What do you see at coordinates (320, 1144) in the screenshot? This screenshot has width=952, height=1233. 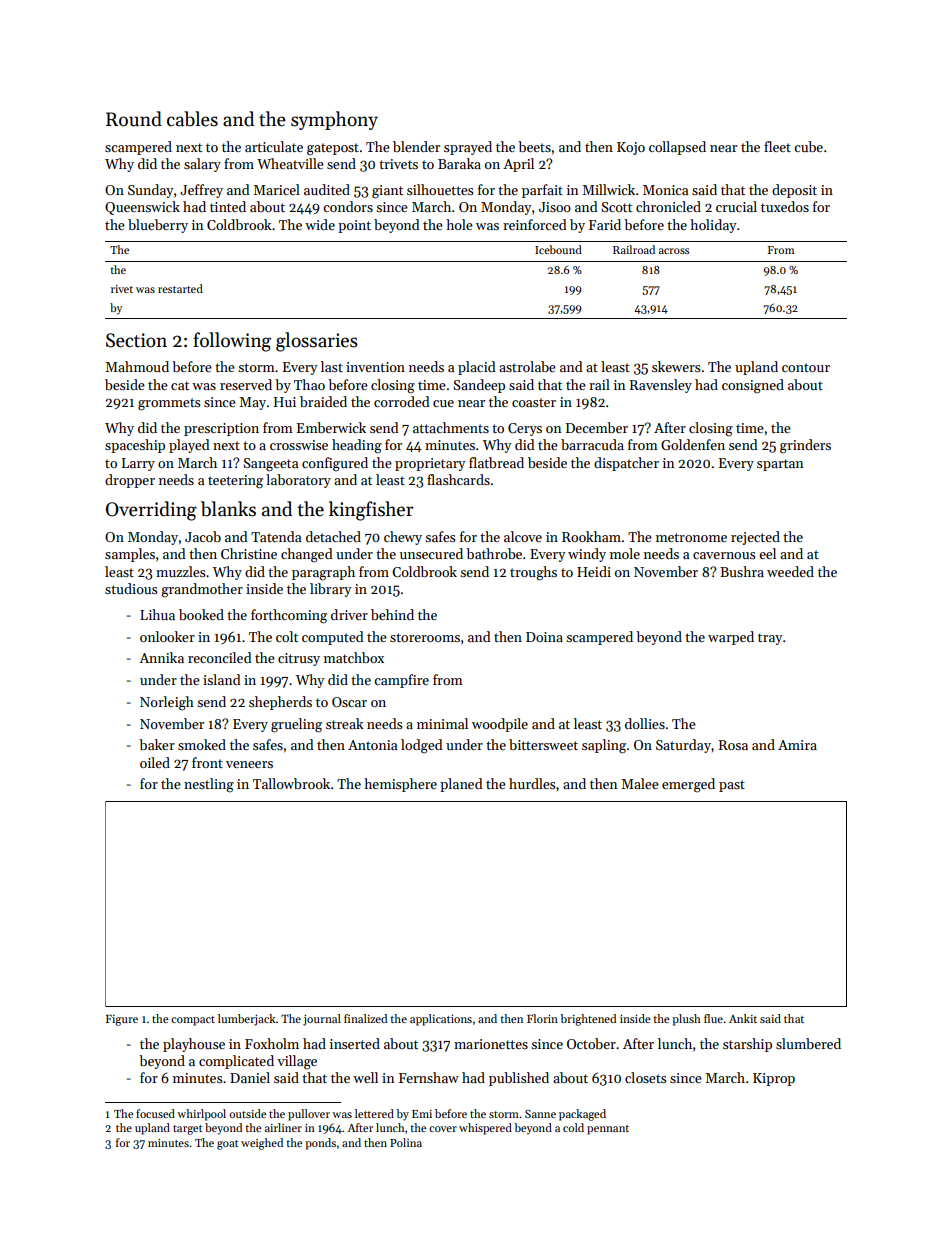 I see `ponds` at bounding box center [320, 1144].
